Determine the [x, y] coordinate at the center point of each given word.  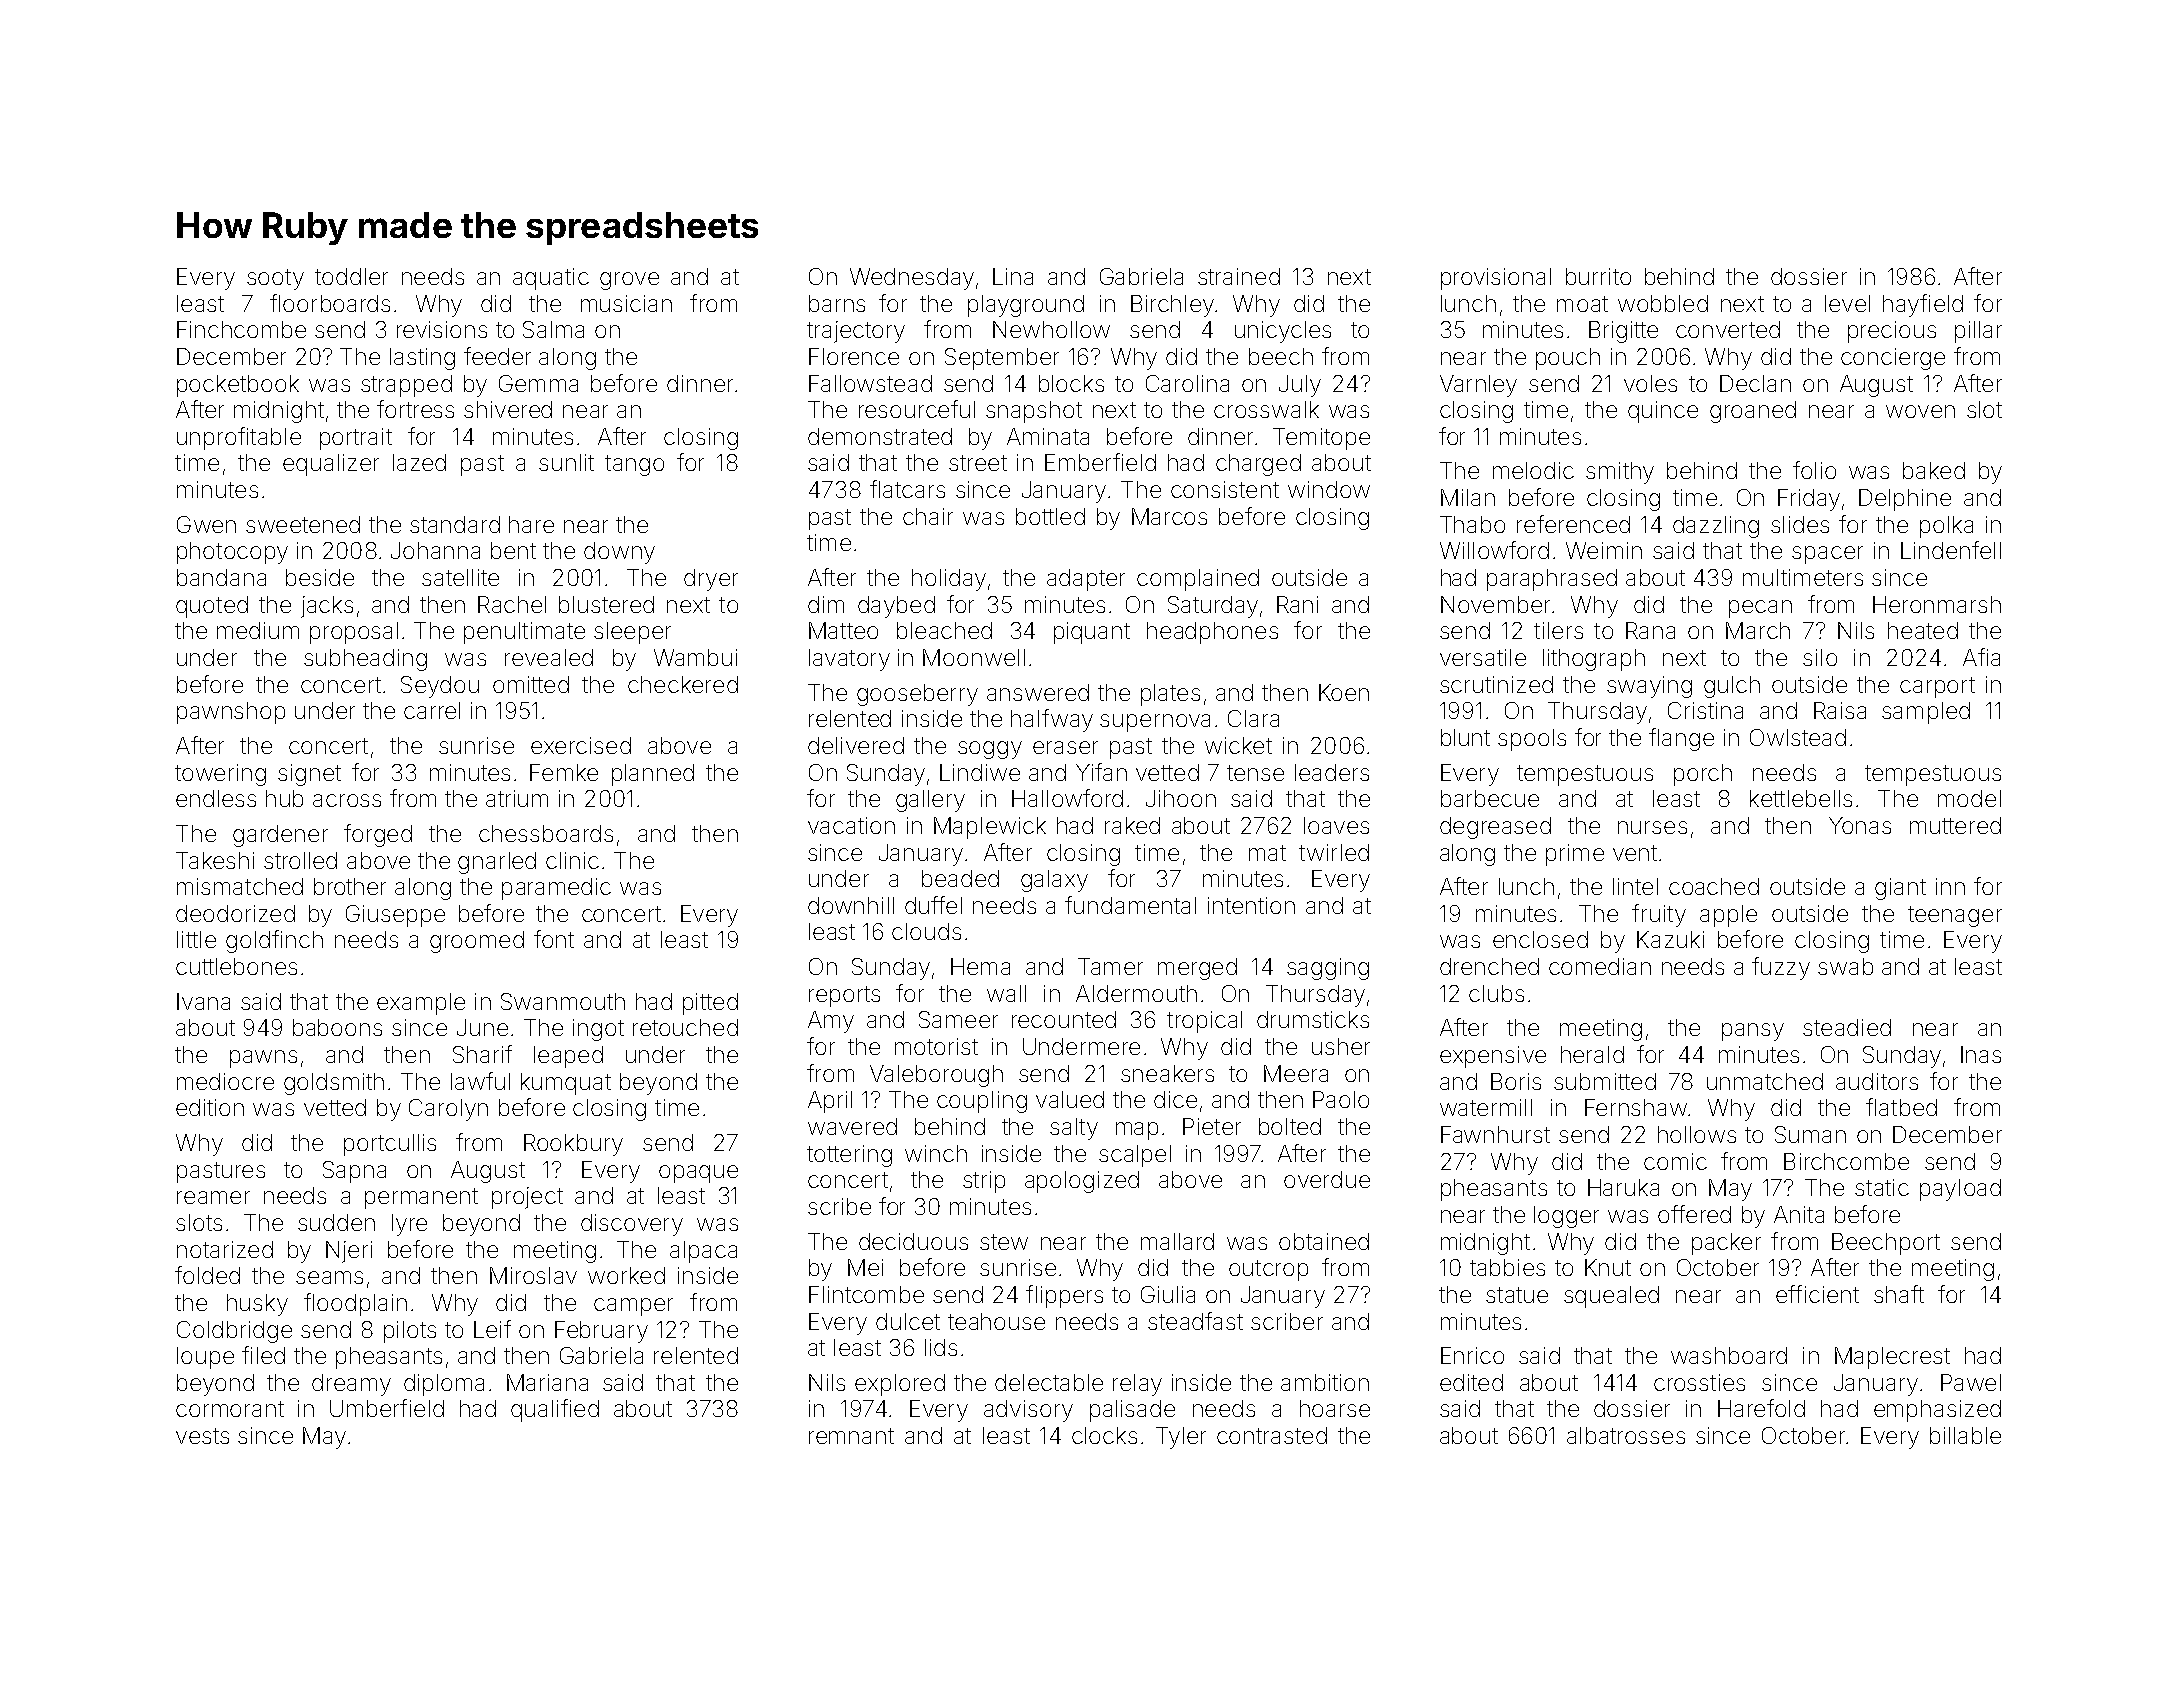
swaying [1649, 687]
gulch [1732, 687]
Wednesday [912, 279]
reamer [213, 1197]
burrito [1598, 276]
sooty [275, 279]
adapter [1086, 580]
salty [1074, 1129]
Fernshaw [1636, 1107]
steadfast [1195, 1321]
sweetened [303, 524]
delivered [856, 745]
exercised [581, 745]
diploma [444, 1385]
